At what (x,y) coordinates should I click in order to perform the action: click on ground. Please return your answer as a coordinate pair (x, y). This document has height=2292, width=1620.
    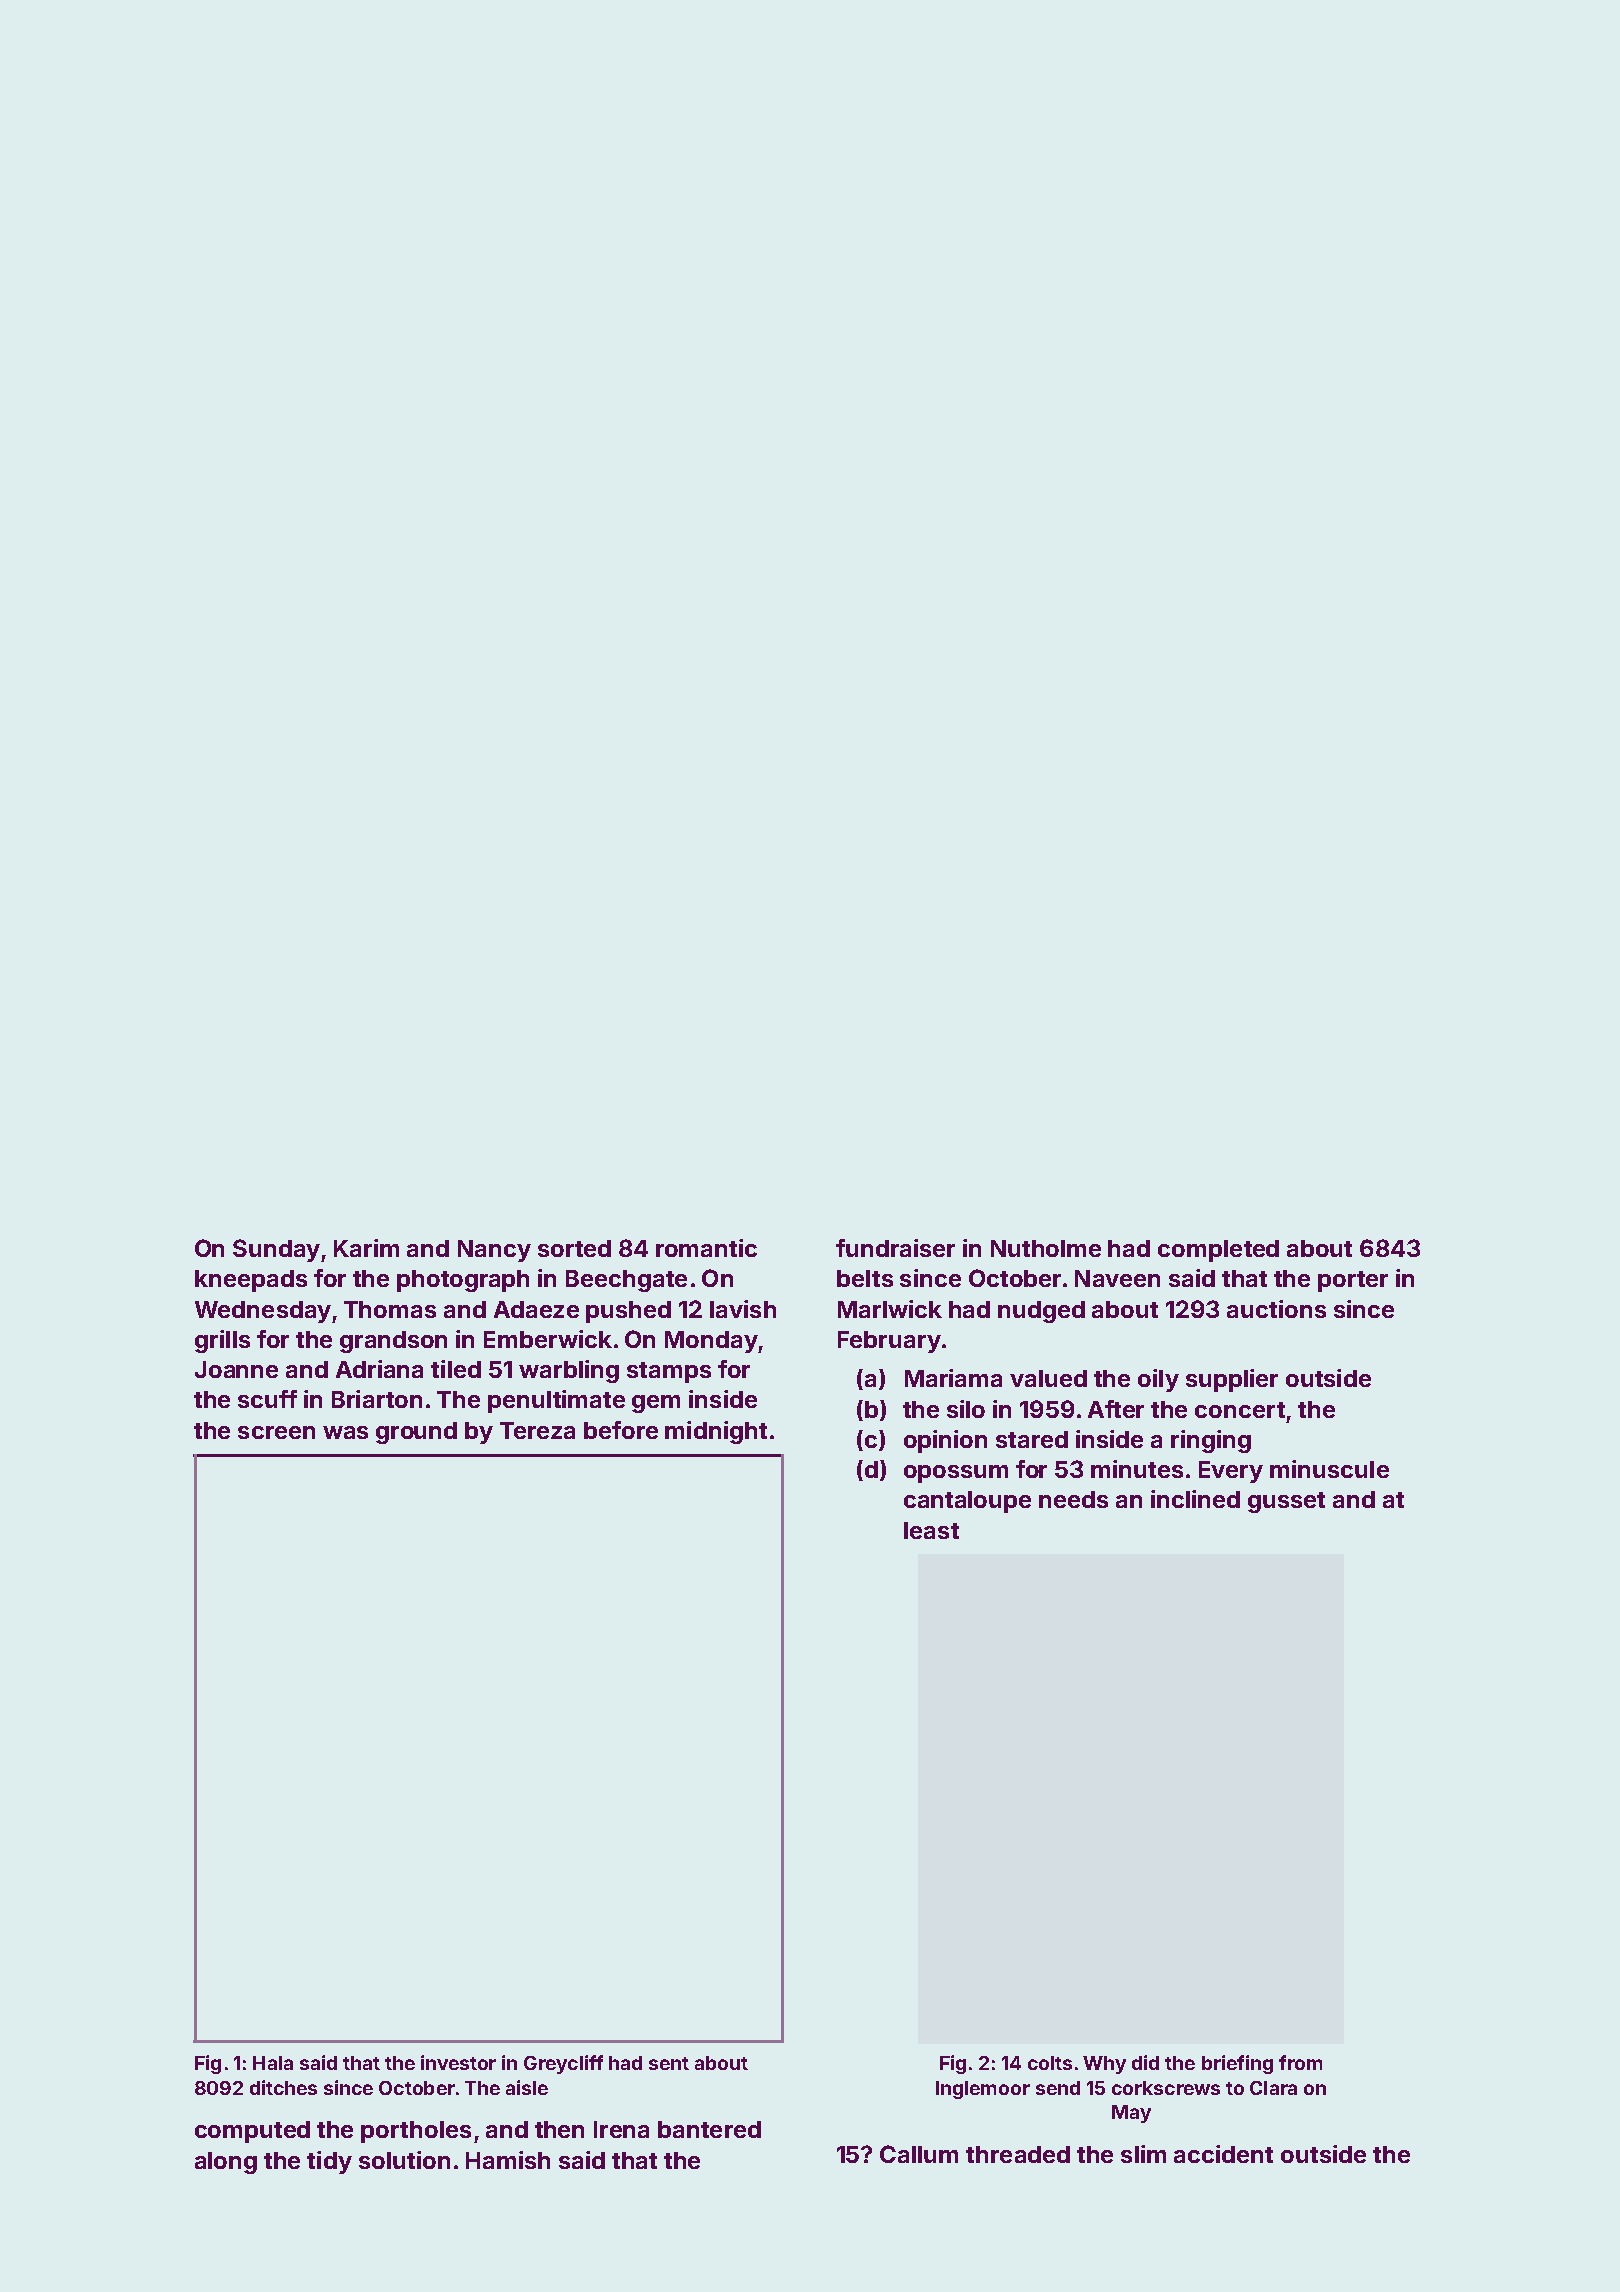
    Looking at the image, I should click on (416, 1433).
